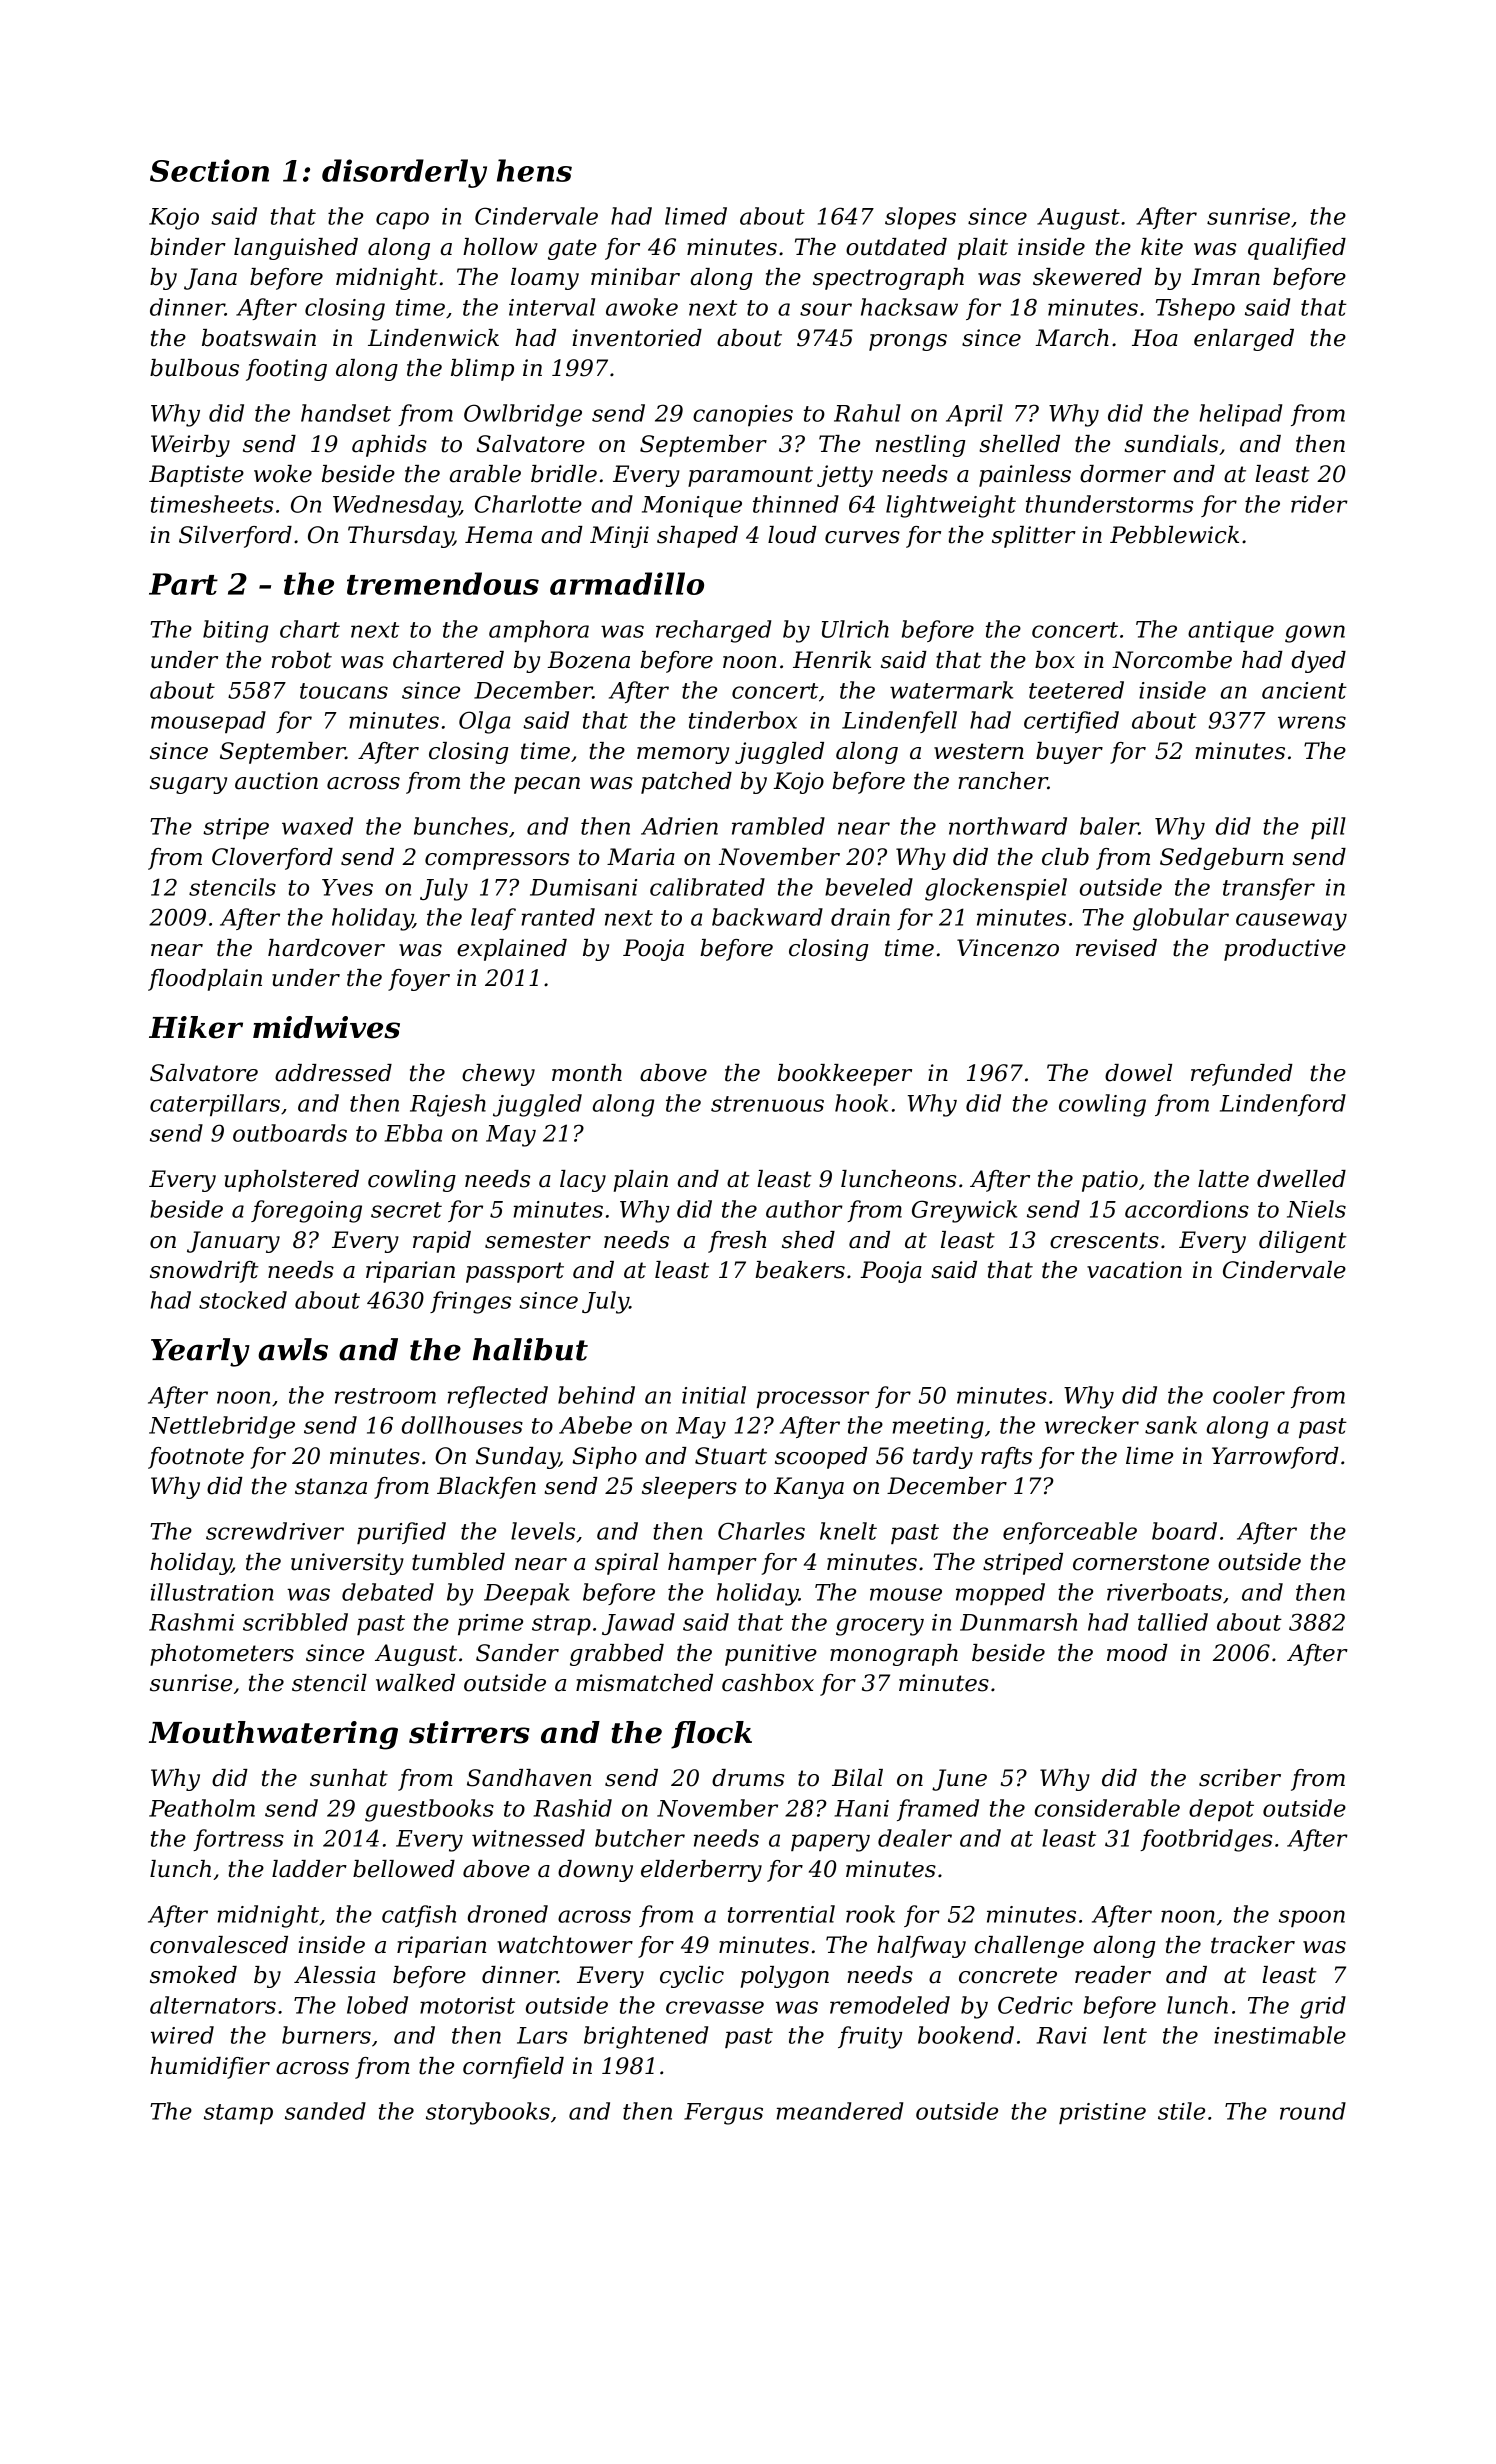 The image size is (1496, 2464). What do you see at coordinates (334, 1975) in the document?
I see `Alessia` at bounding box center [334, 1975].
